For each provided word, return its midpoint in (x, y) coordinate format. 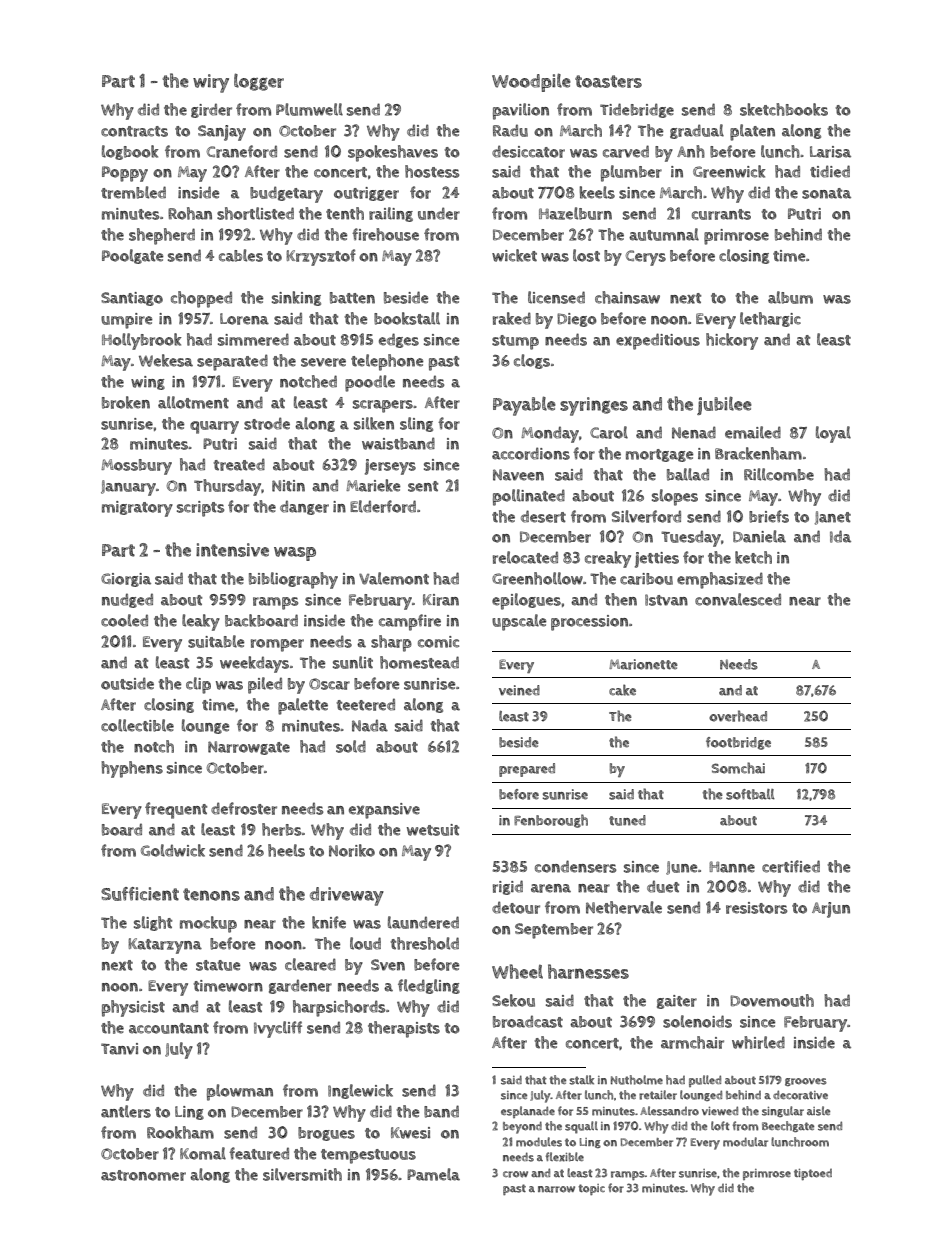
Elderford (383, 506)
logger (259, 82)
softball (750, 794)
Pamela (433, 1174)
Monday (550, 434)
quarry (214, 427)
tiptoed (813, 1174)
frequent (176, 810)
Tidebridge (637, 110)
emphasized (720, 580)
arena (551, 888)
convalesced (738, 599)
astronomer (143, 1175)
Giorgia (126, 580)
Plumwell (309, 109)
